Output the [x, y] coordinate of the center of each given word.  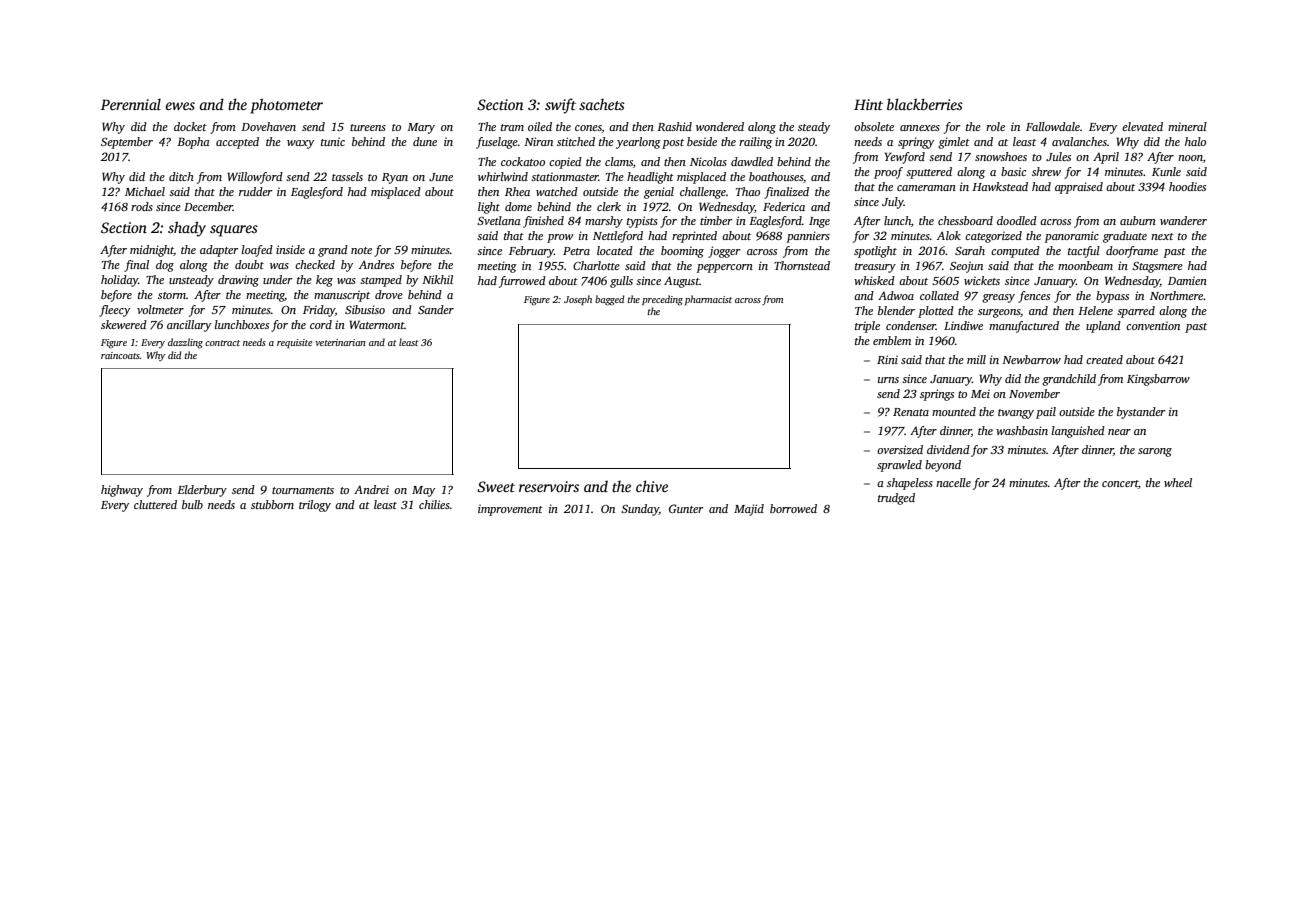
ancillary [189, 326]
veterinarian [340, 342]
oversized [900, 449]
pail [1046, 413]
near [1119, 432]
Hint [868, 104]
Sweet [496, 486]
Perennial [131, 104]
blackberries [925, 104]
